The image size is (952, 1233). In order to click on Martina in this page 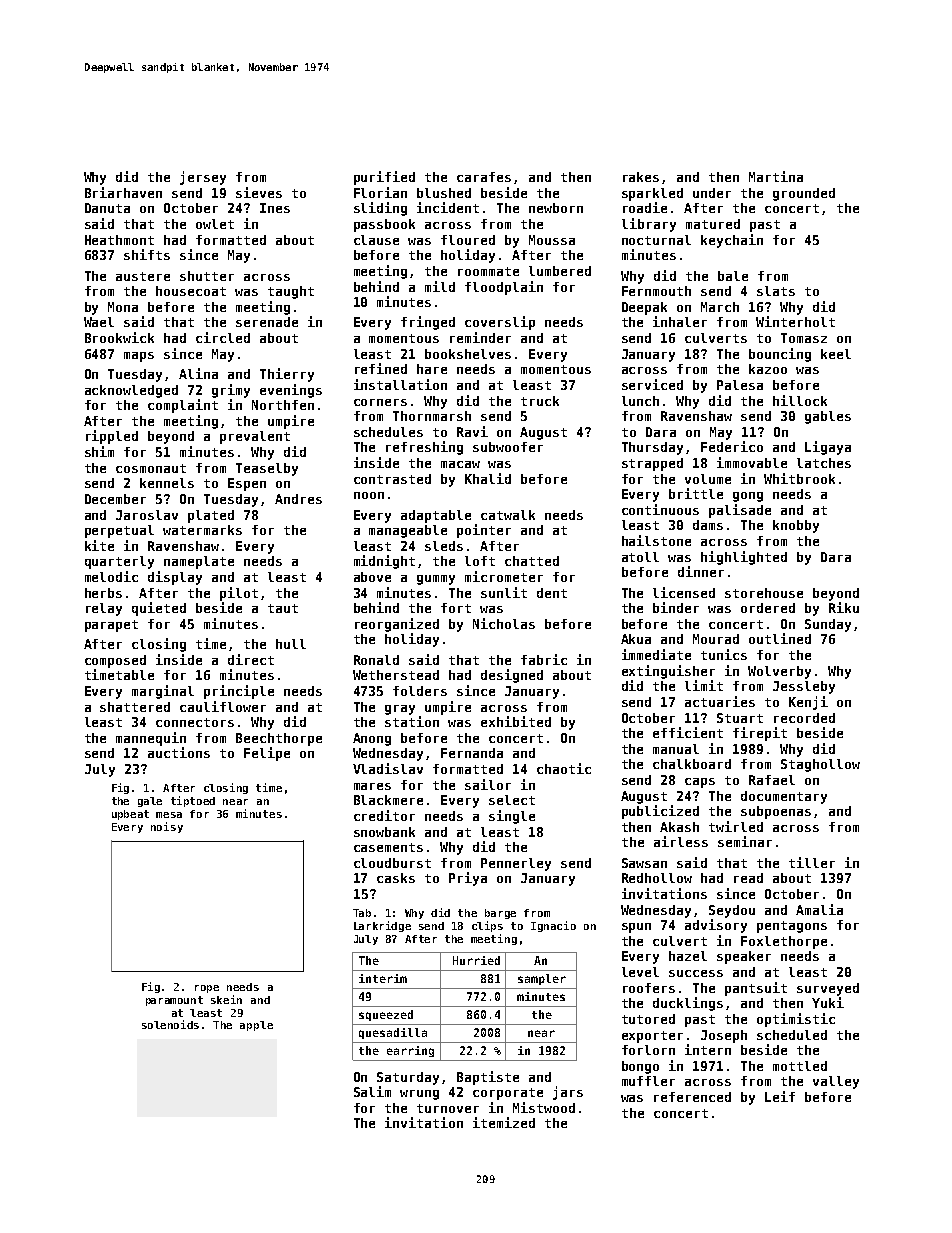, I will do `click(776, 176)`.
